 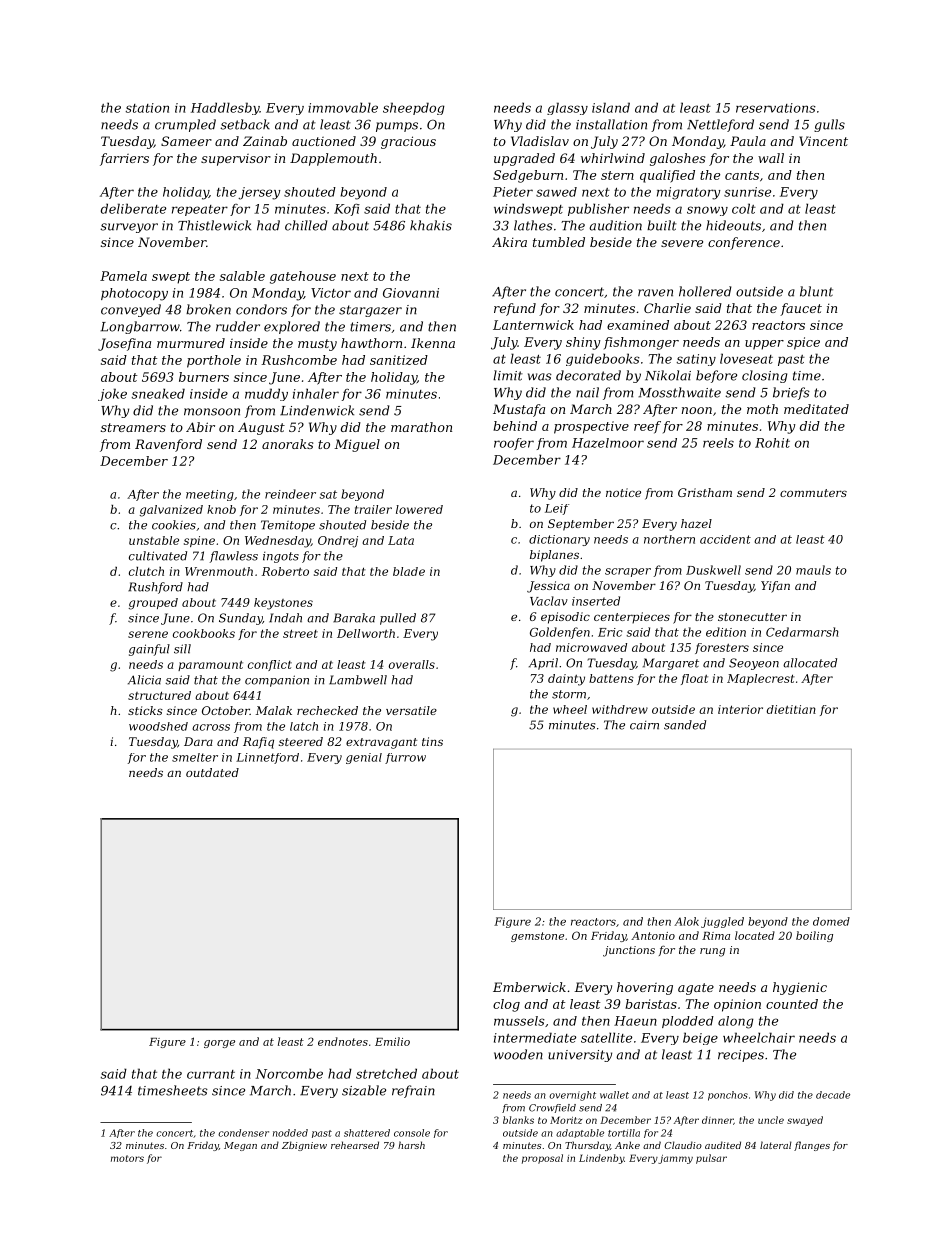 What do you see at coordinates (171, 511) in the image?
I see `galvanized` at bounding box center [171, 511].
